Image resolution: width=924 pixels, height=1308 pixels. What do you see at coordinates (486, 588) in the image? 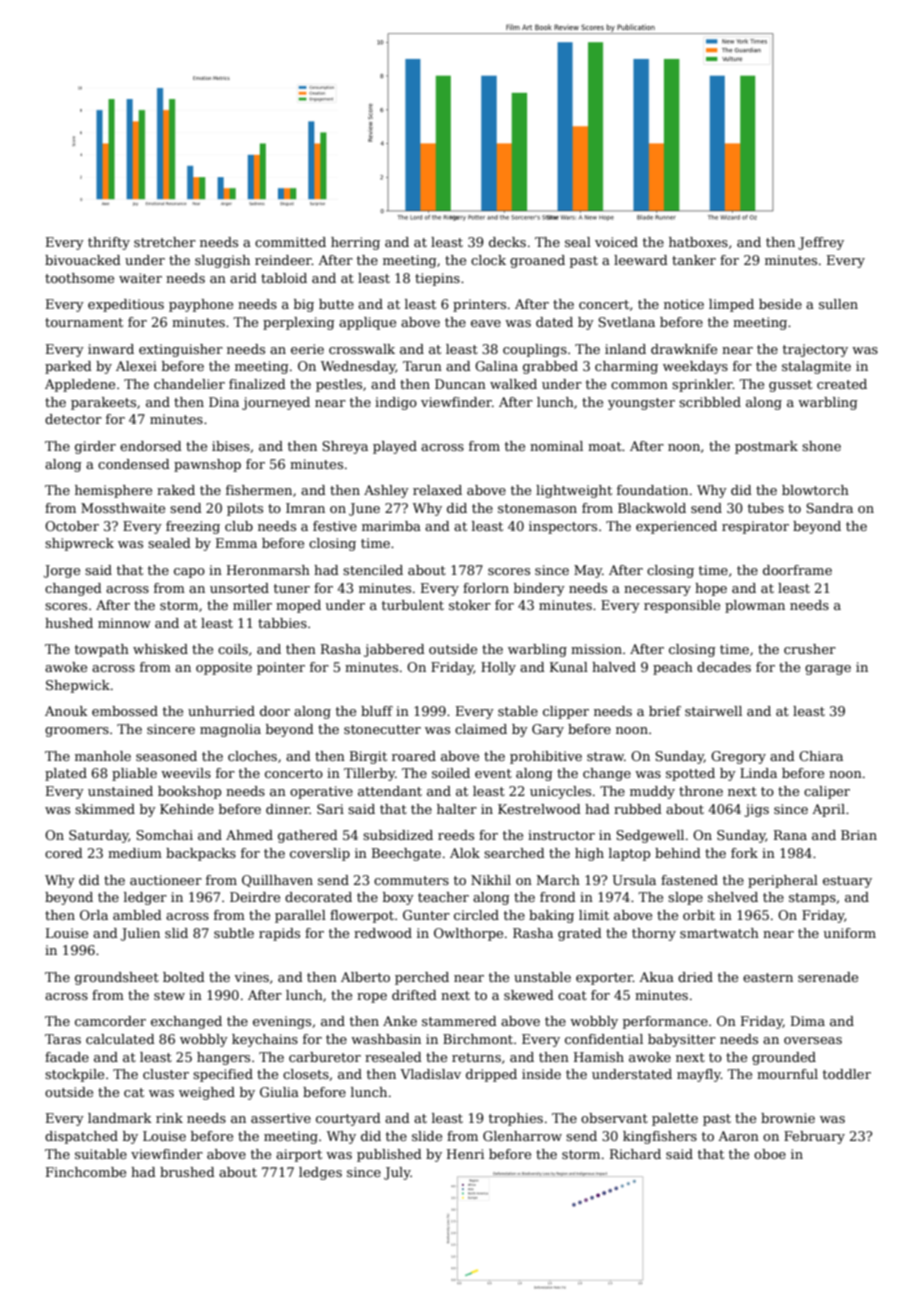
I see `forlorn` at bounding box center [486, 588].
